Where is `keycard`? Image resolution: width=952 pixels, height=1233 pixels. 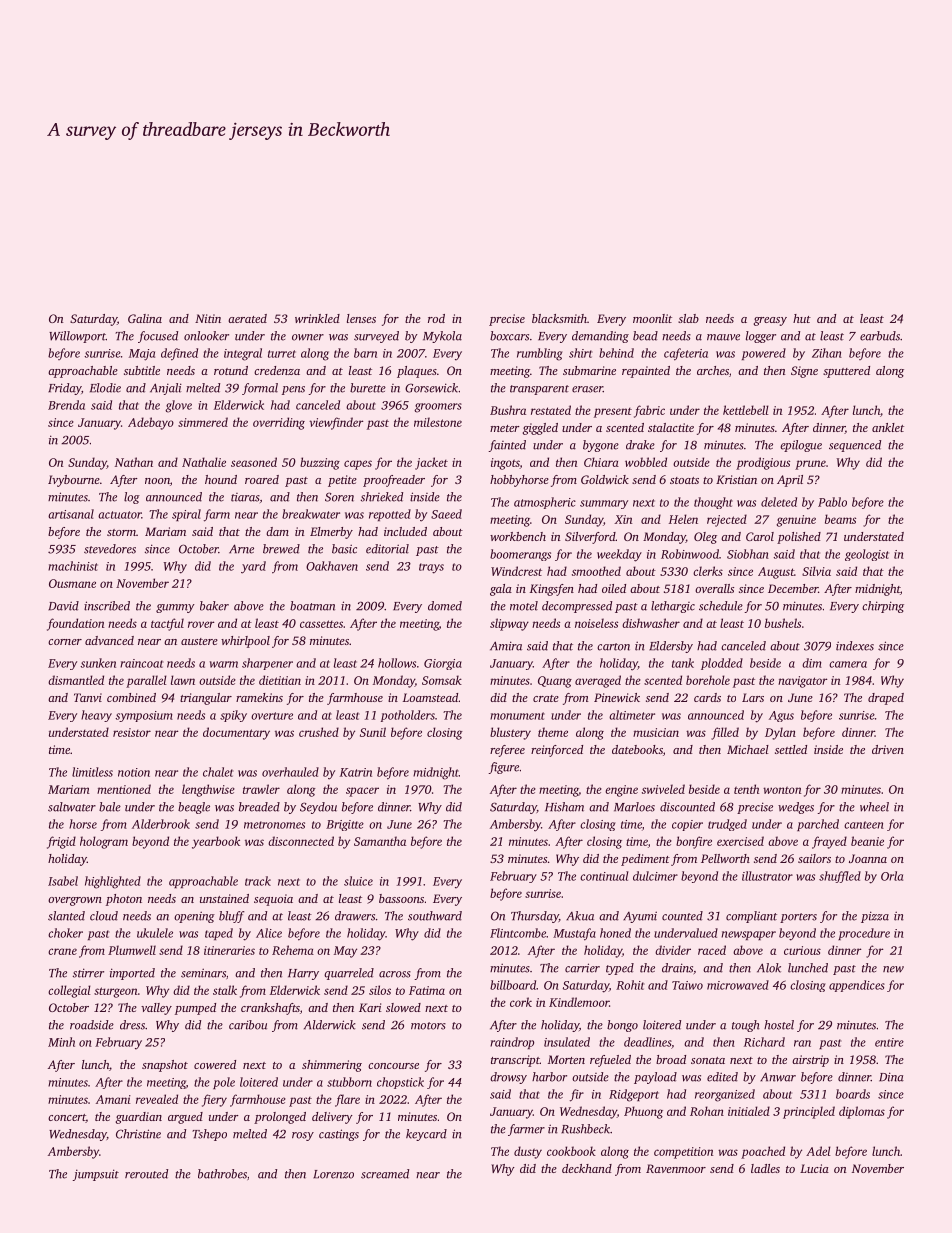
keycard is located at coordinates (426, 1135).
